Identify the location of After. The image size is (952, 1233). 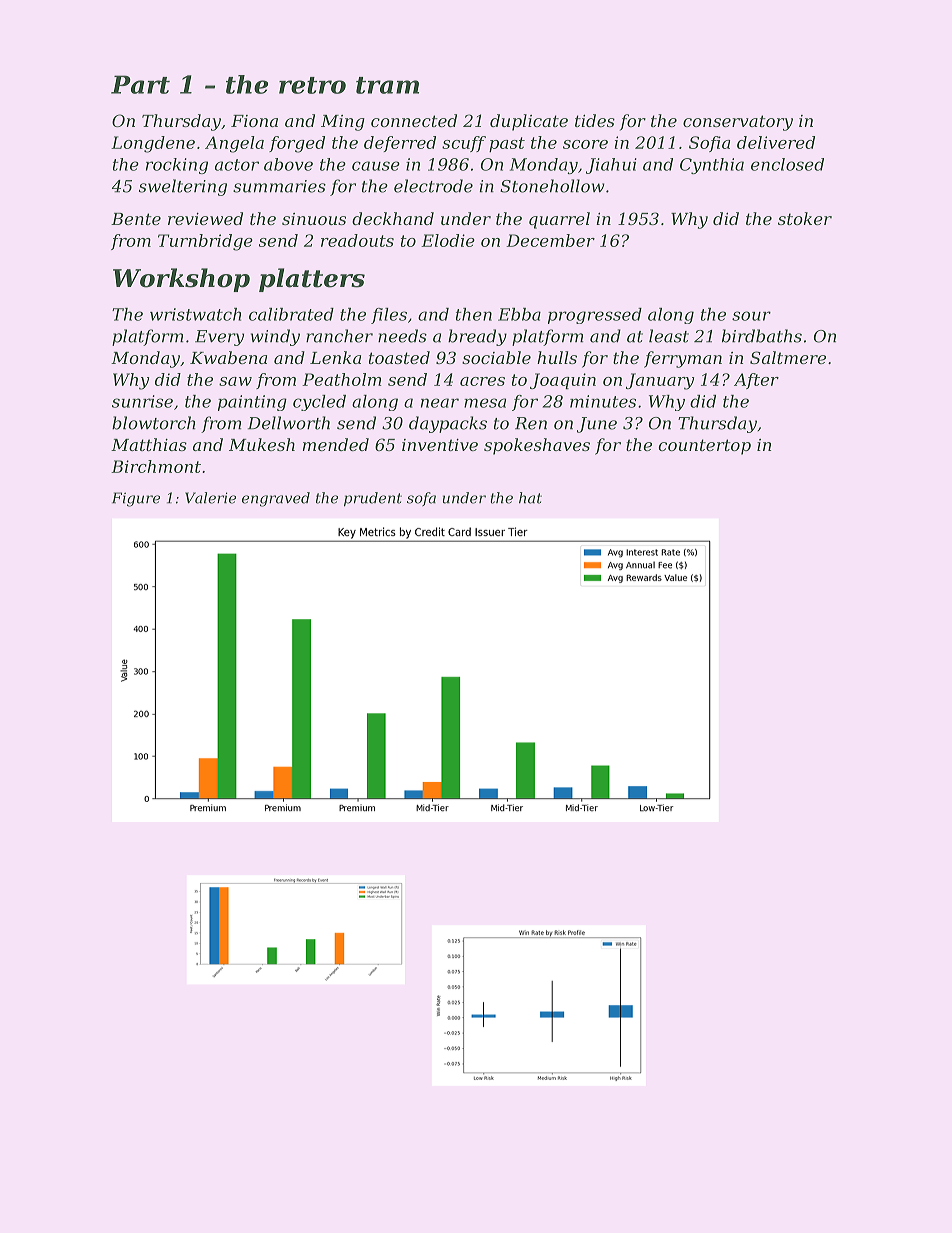
(756, 381).
